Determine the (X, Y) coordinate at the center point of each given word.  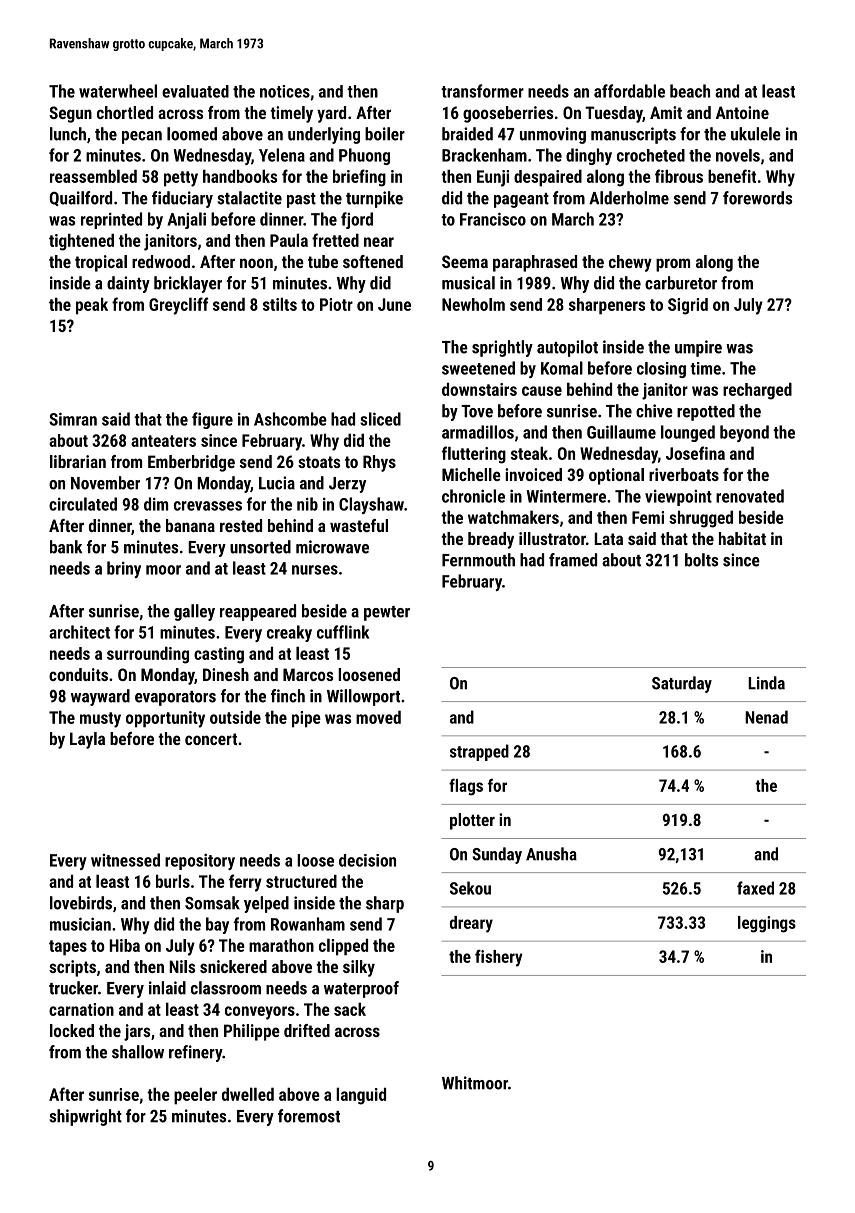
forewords (757, 198)
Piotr (336, 304)
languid (361, 1096)
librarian (78, 461)
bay (217, 925)
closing (661, 370)
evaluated (195, 91)
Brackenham (484, 155)
